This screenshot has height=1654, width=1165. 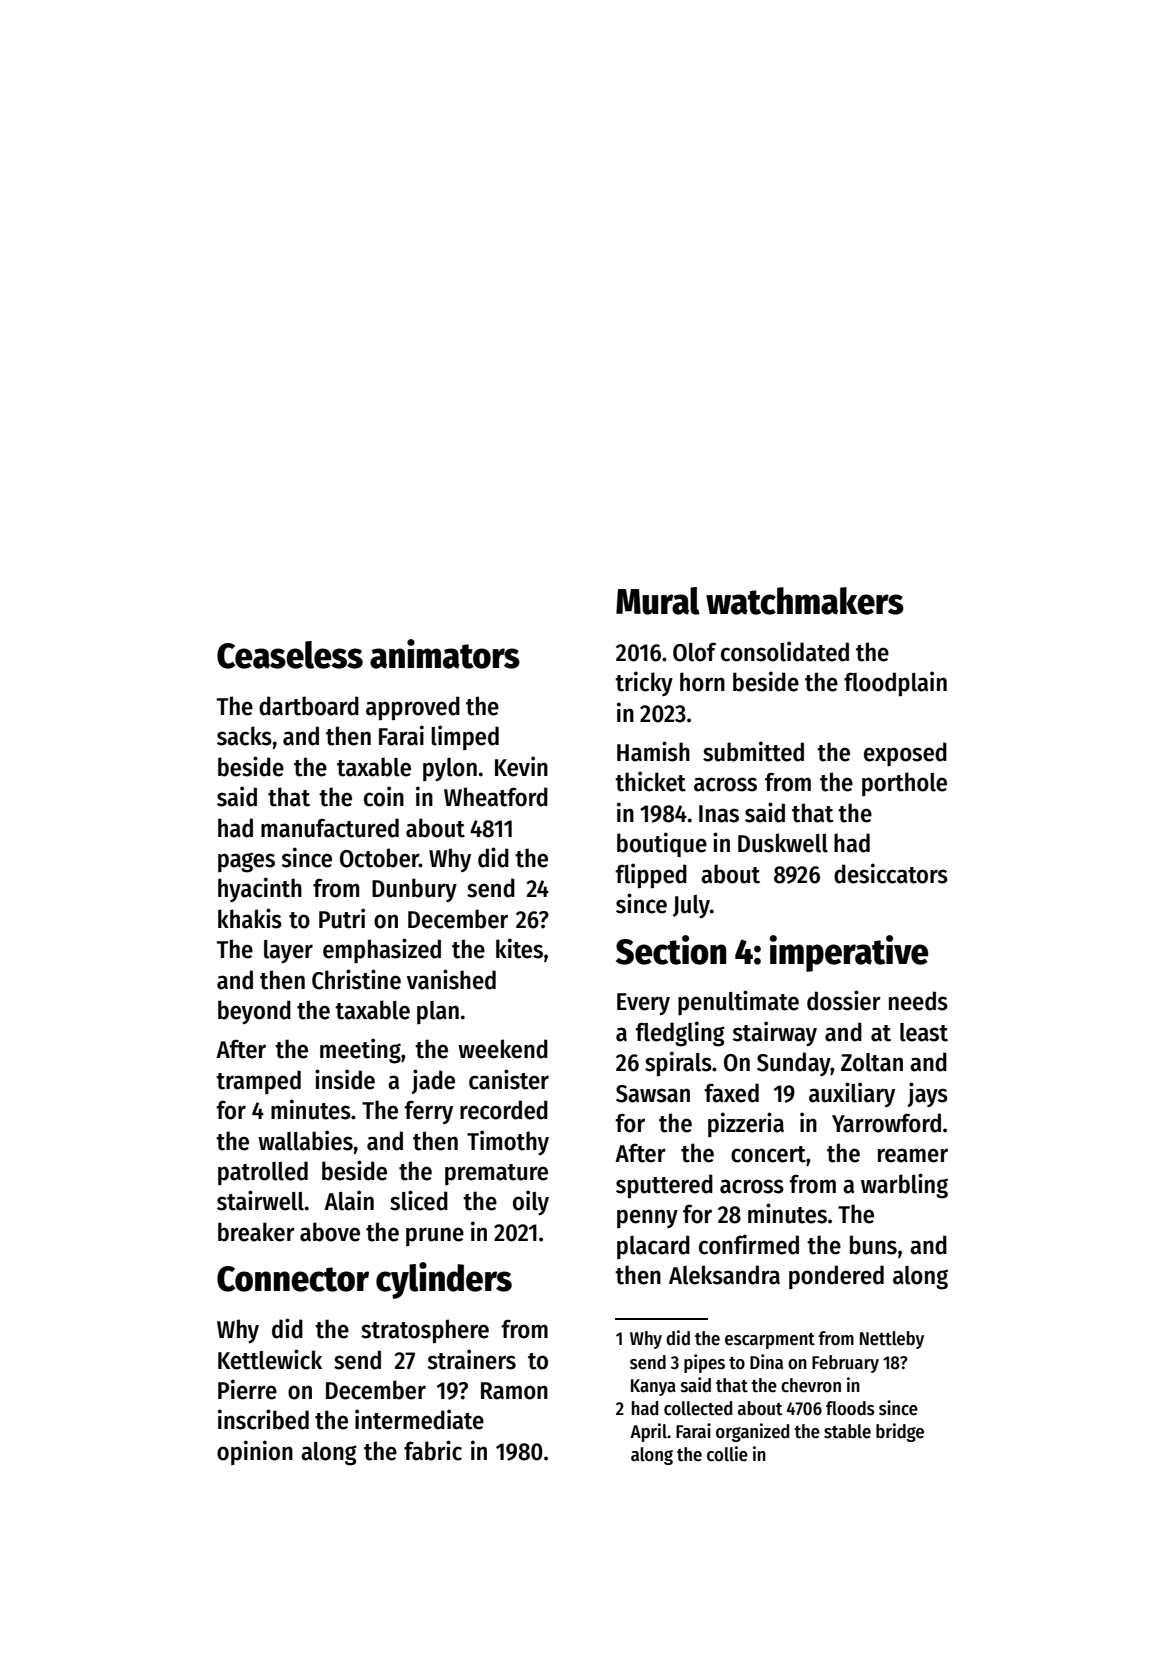 What do you see at coordinates (247, 1389) in the screenshot?
I see `Pierre` at bounding box center [247, 1389].
